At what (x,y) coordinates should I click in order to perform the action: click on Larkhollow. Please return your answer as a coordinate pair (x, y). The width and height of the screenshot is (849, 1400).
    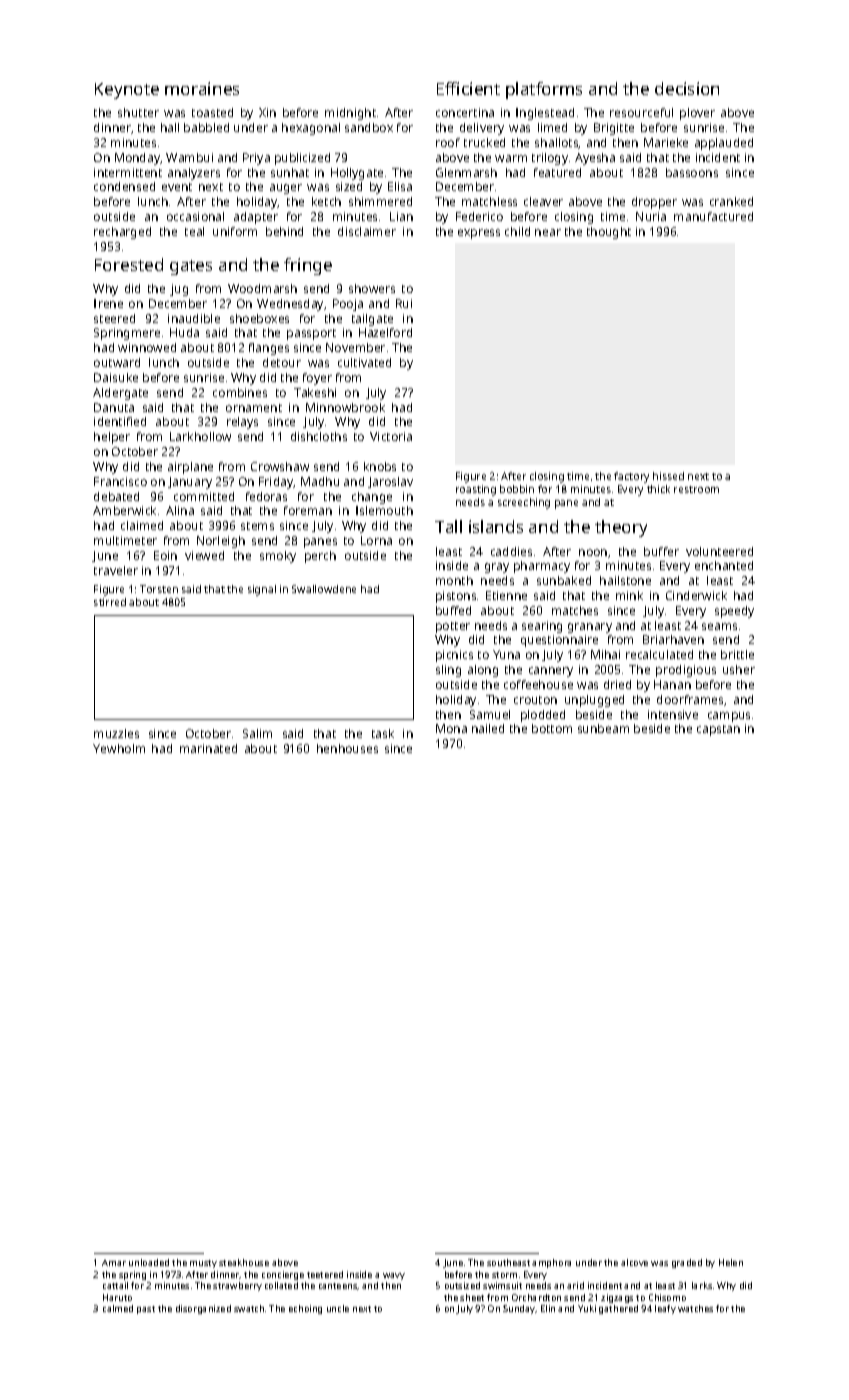
    Looking at the image, I should click on (200, 436).
